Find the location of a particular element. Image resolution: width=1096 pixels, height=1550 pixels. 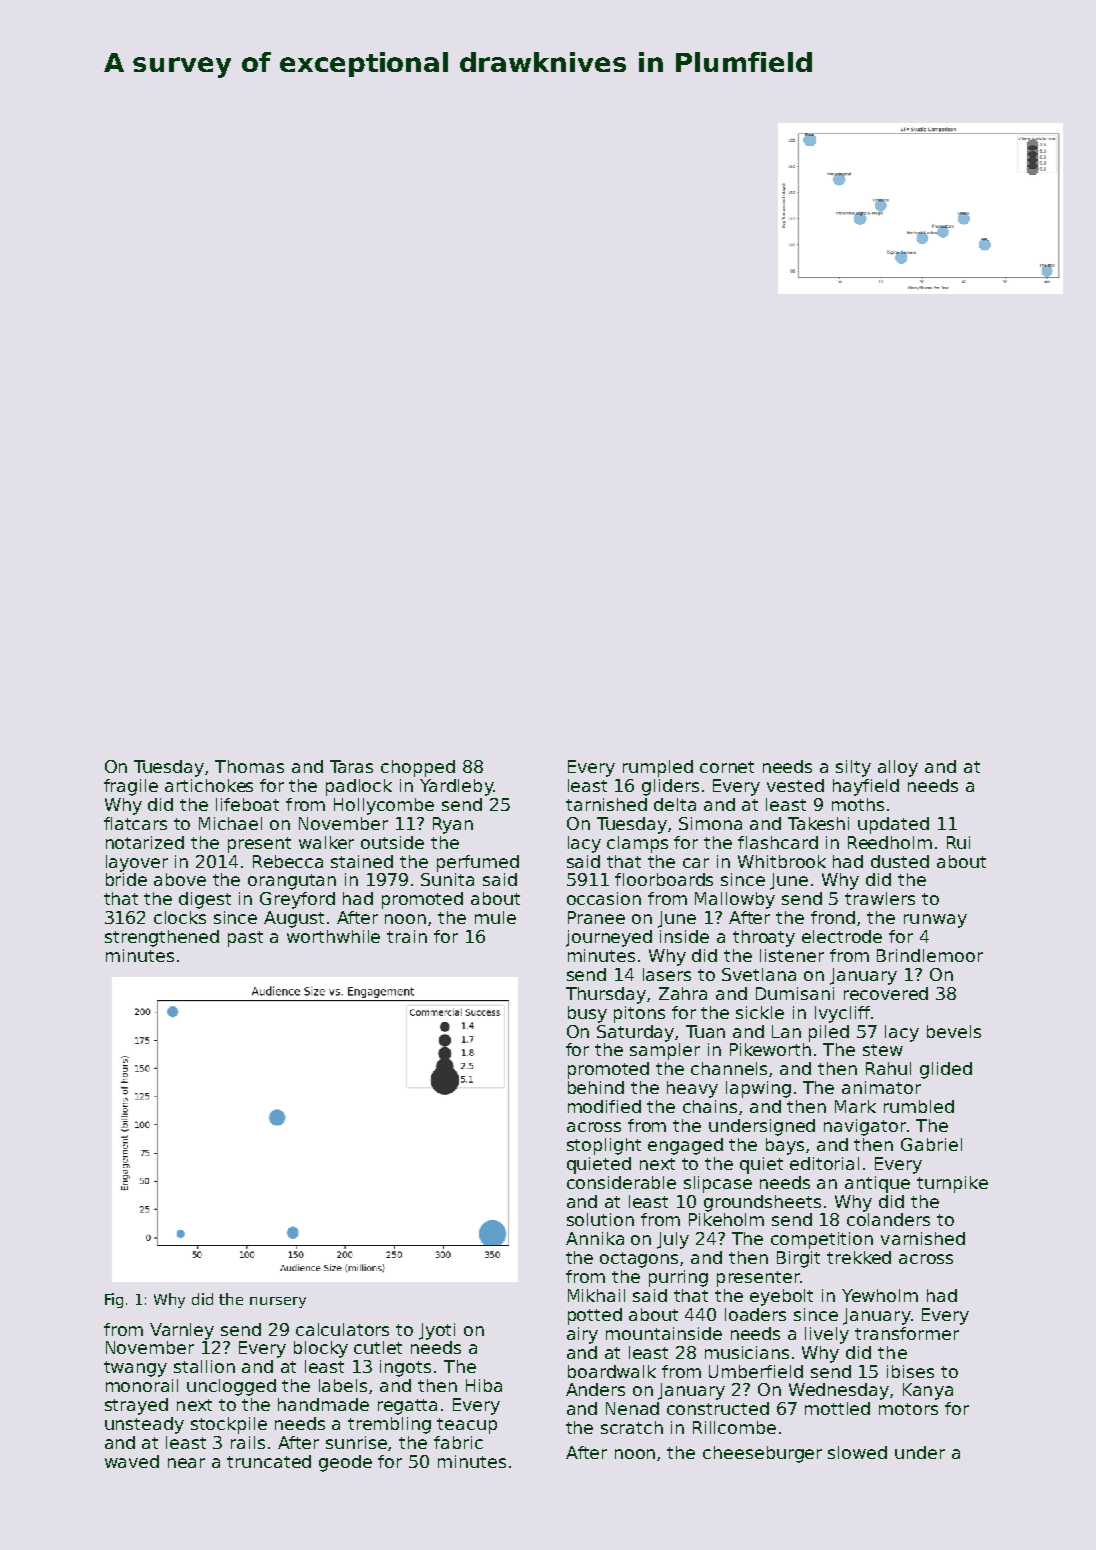

artichokes is located at coordinates (209, 785).
